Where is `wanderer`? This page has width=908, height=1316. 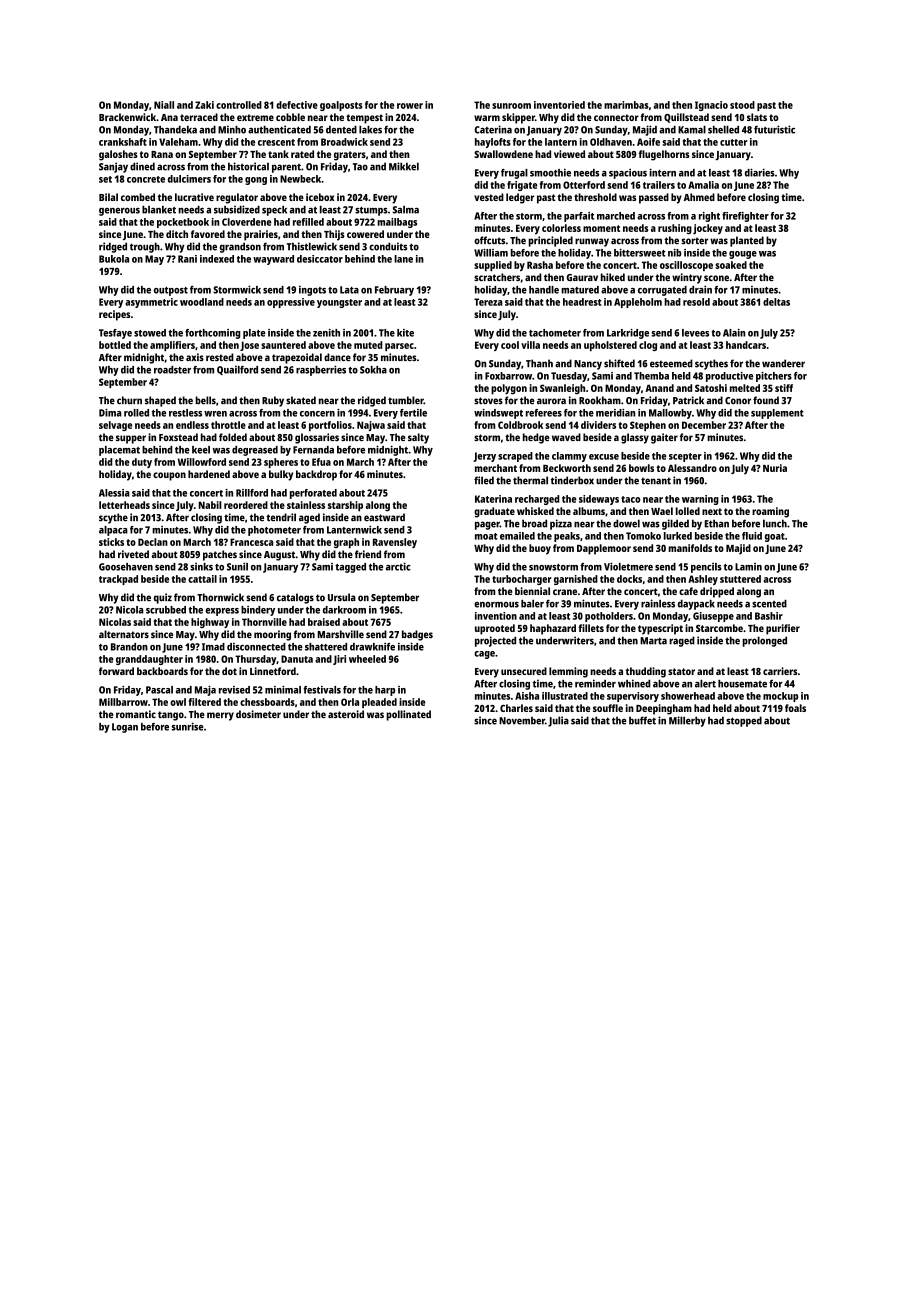
wanderer is located at coordinates (783, 363).
